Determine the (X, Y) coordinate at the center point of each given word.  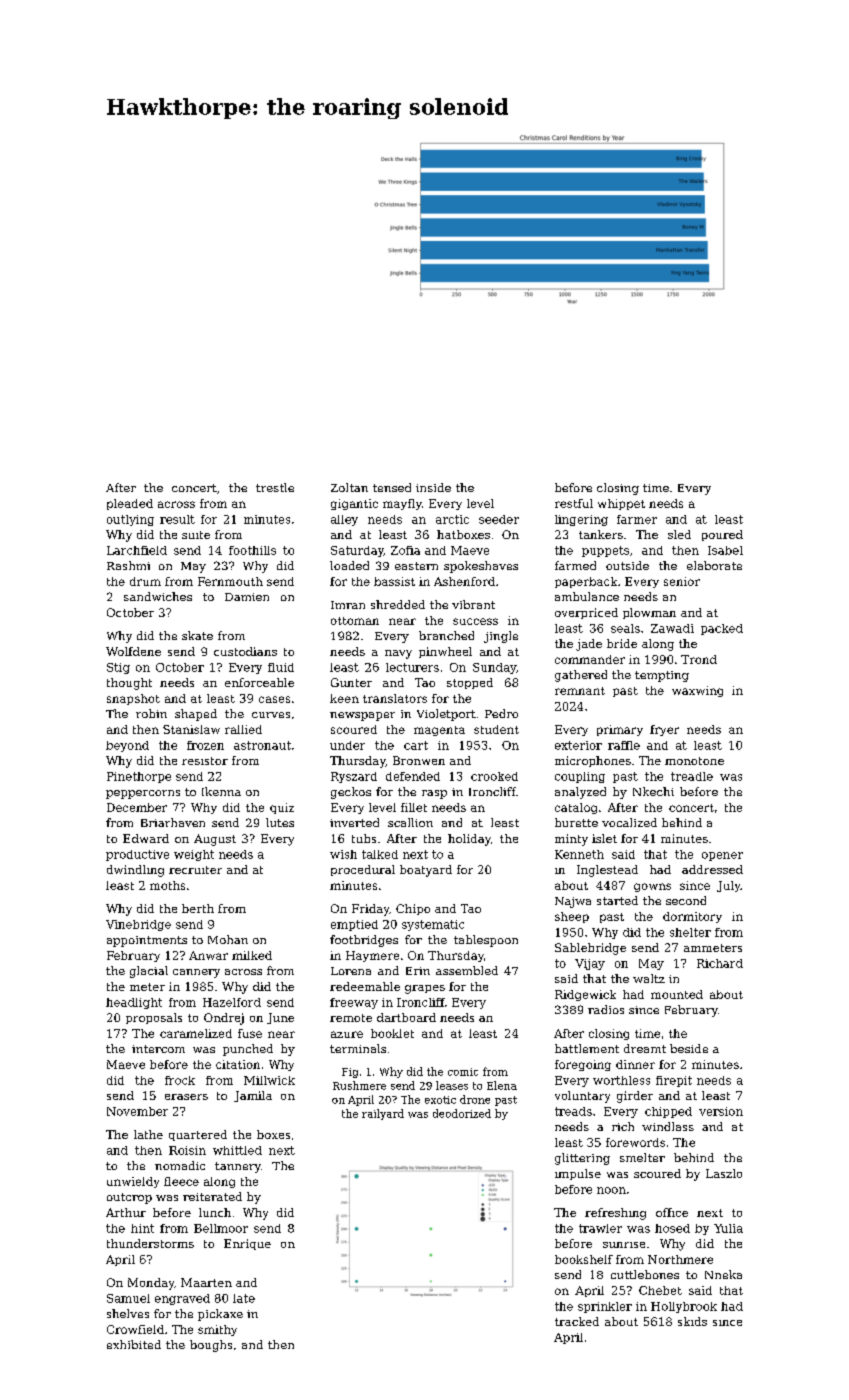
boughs (211, 1346)
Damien (247, 597)
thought (129, 684)
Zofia (405, 550)
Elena (502, 1085)
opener (722, 856)
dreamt (645, 1048)
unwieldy (133, 1182)
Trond (699, 659)
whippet (621, 504)
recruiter (195, 870)
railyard (383, 1114)
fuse (250, 1033)
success (475, 621)
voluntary (582, 1097)
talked (380, 854)
